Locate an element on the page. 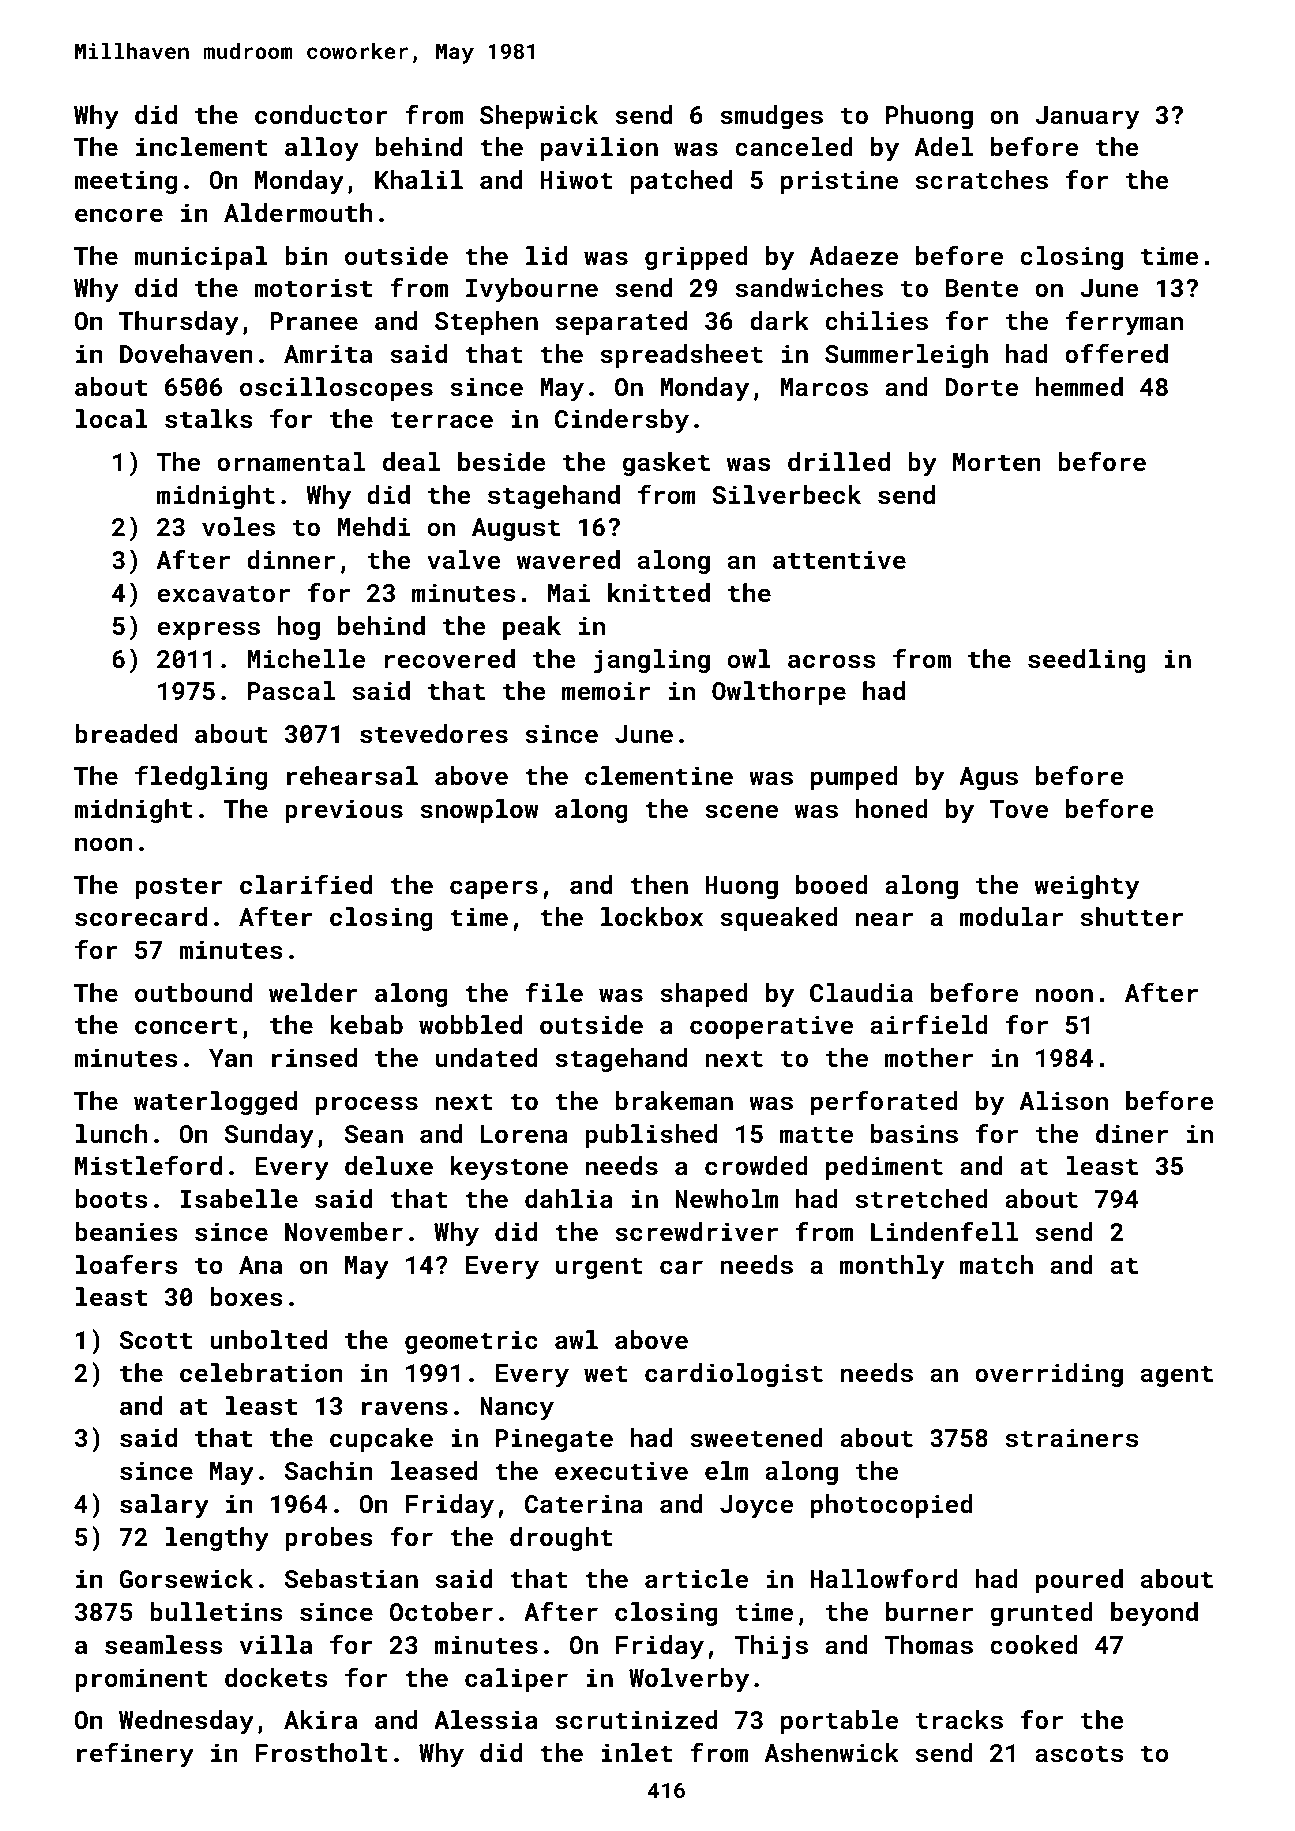 The height and width of the document is (1831, 1295). article is located at coordinates (696, 1578).
